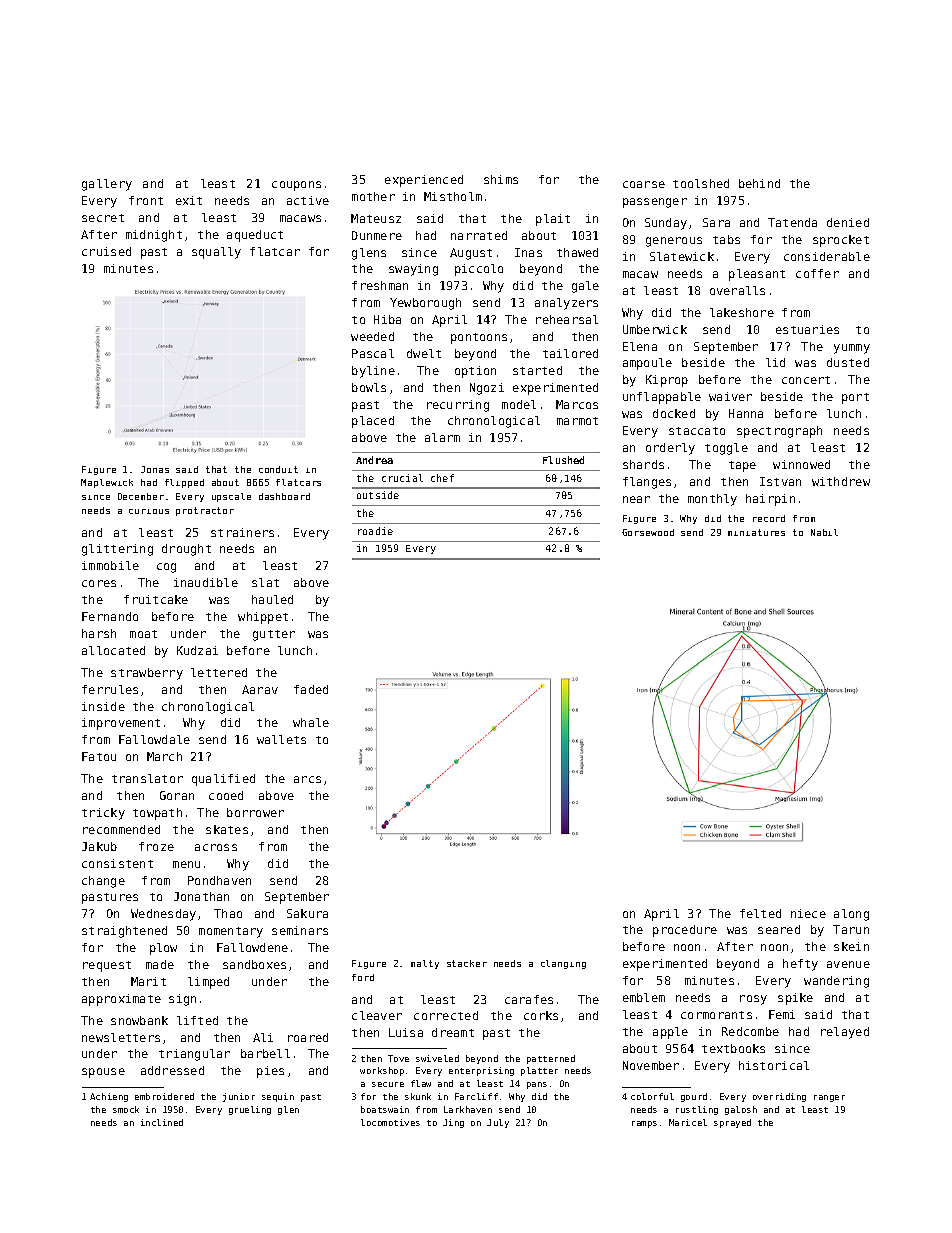 The height and width of the document is (1233, 952). Describe the element at coordinates (756, 532) in the document. I see `miniatures` at that location.
